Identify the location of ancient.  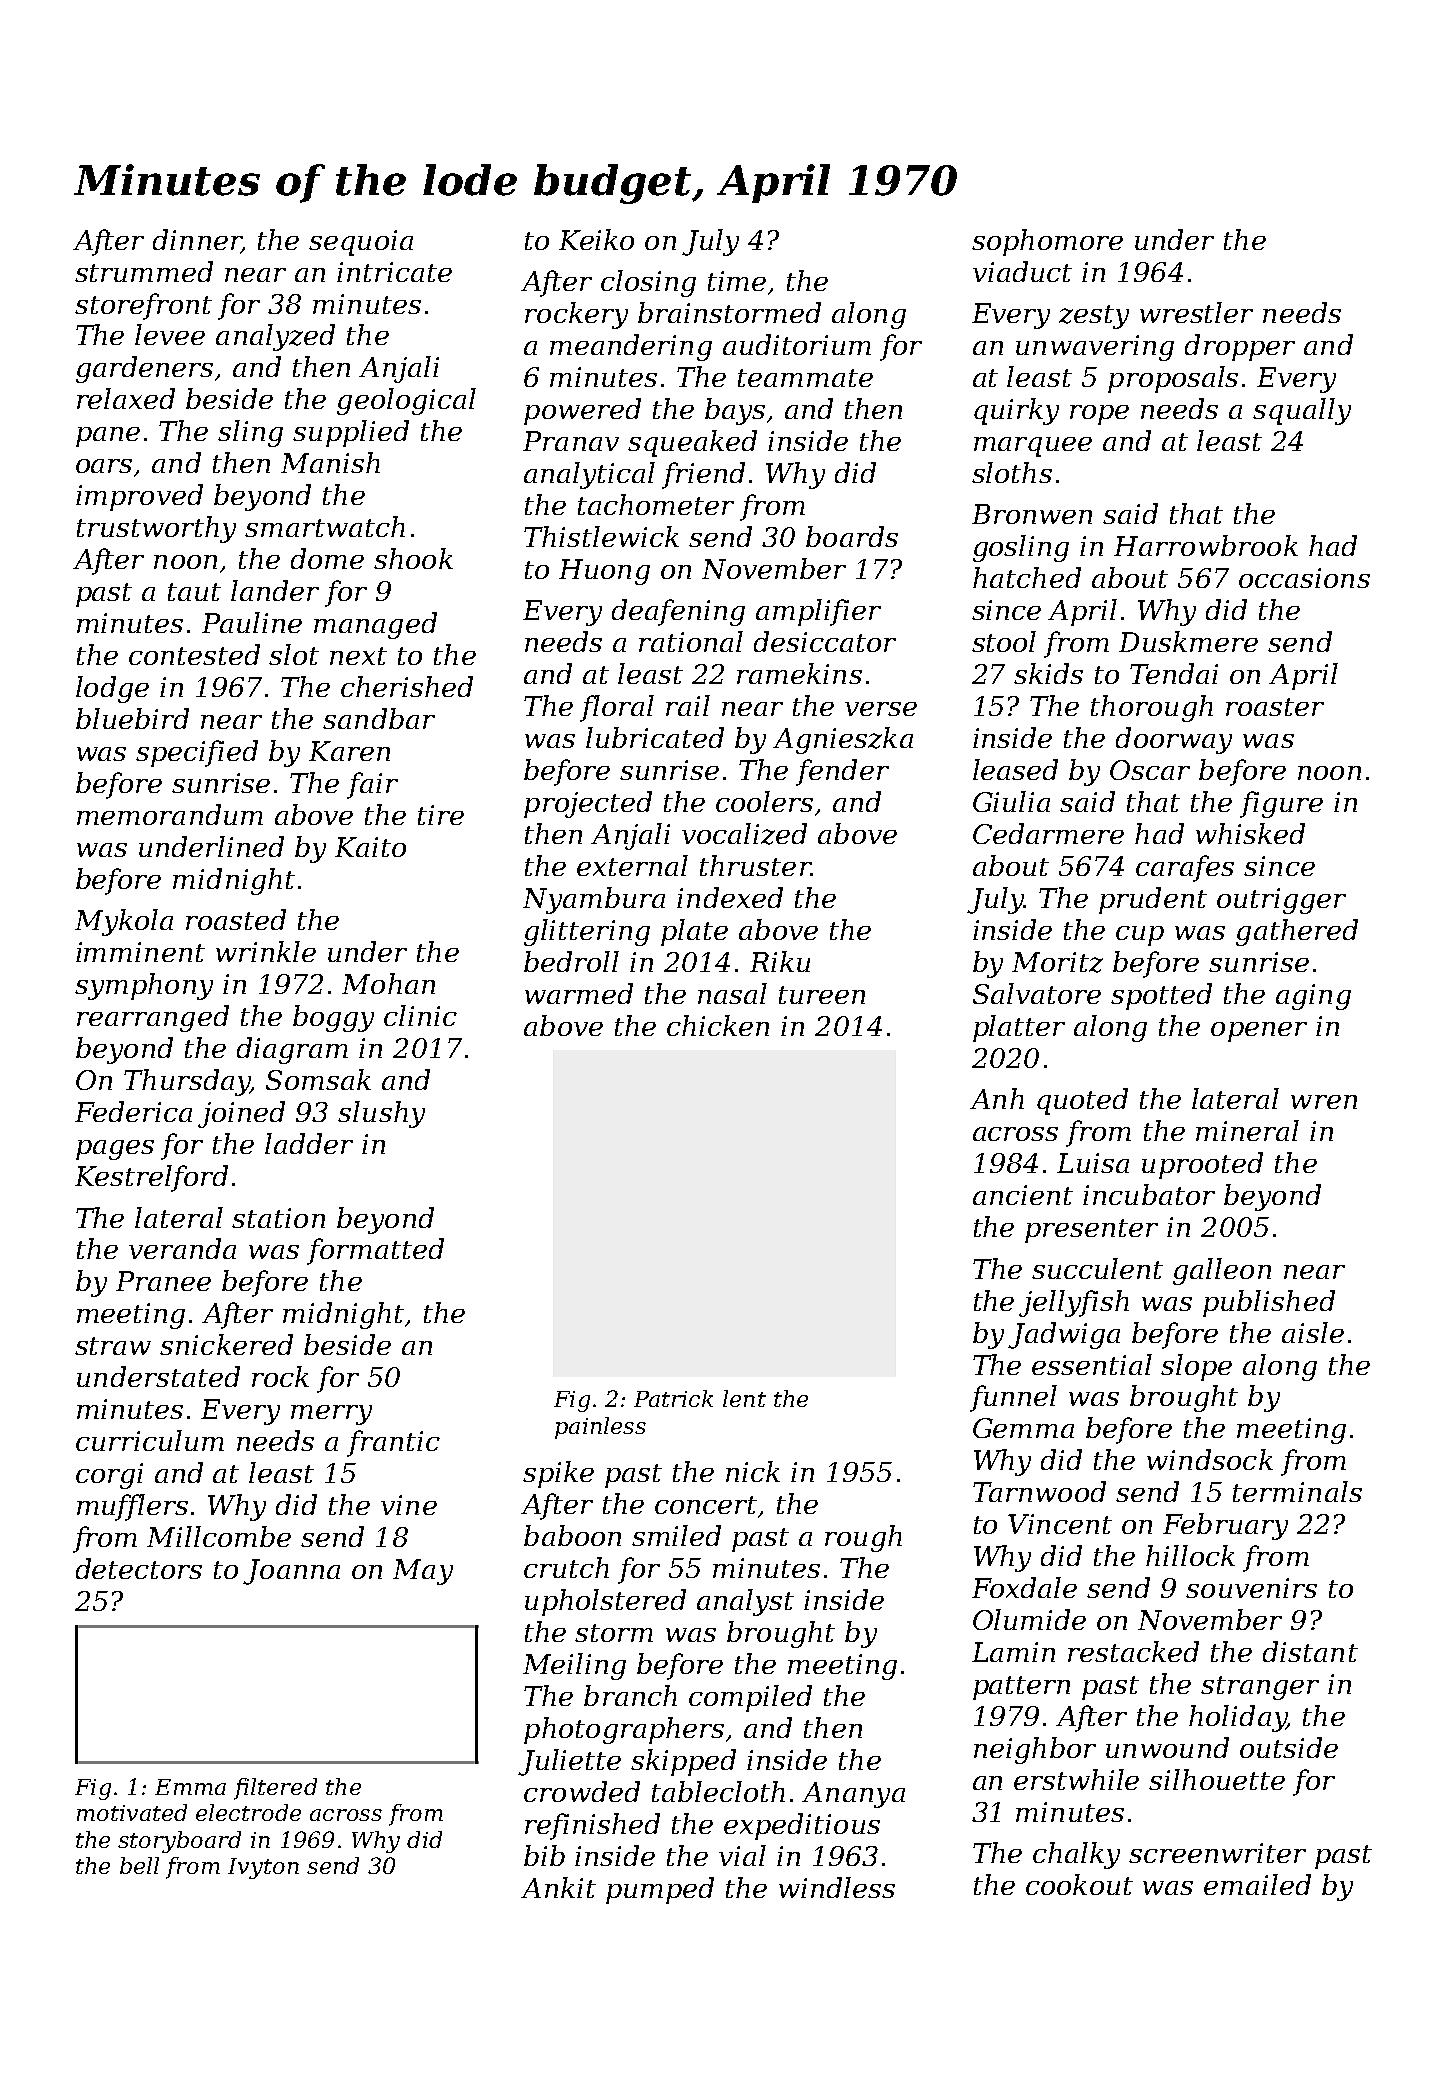
(1023, 1195).
